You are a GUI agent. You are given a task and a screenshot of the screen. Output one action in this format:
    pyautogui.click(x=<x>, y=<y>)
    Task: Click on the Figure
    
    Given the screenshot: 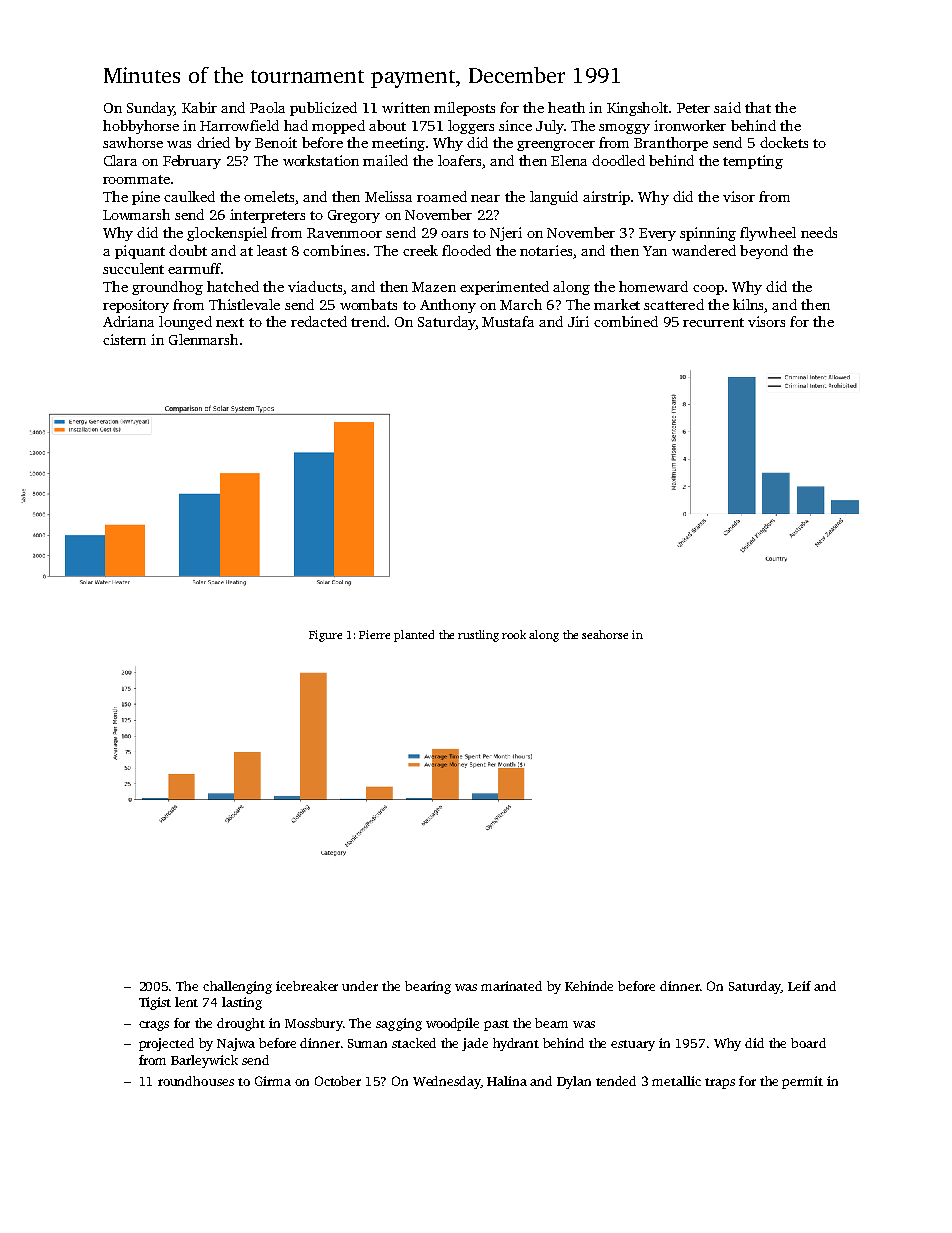 What is the action you would take?
    pyautogui.click(x=325, y=636)
